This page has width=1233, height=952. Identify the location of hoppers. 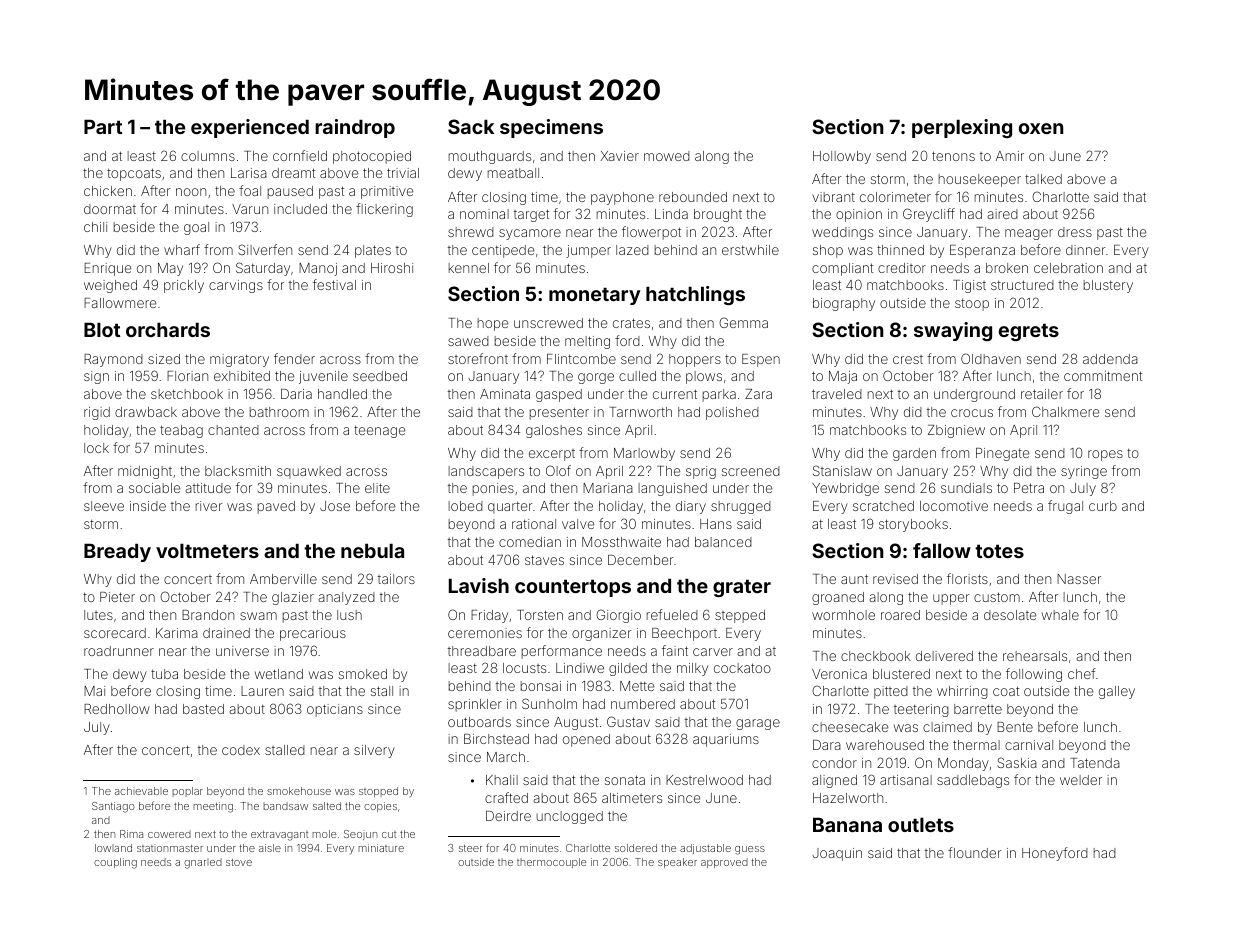
(695, 360).
